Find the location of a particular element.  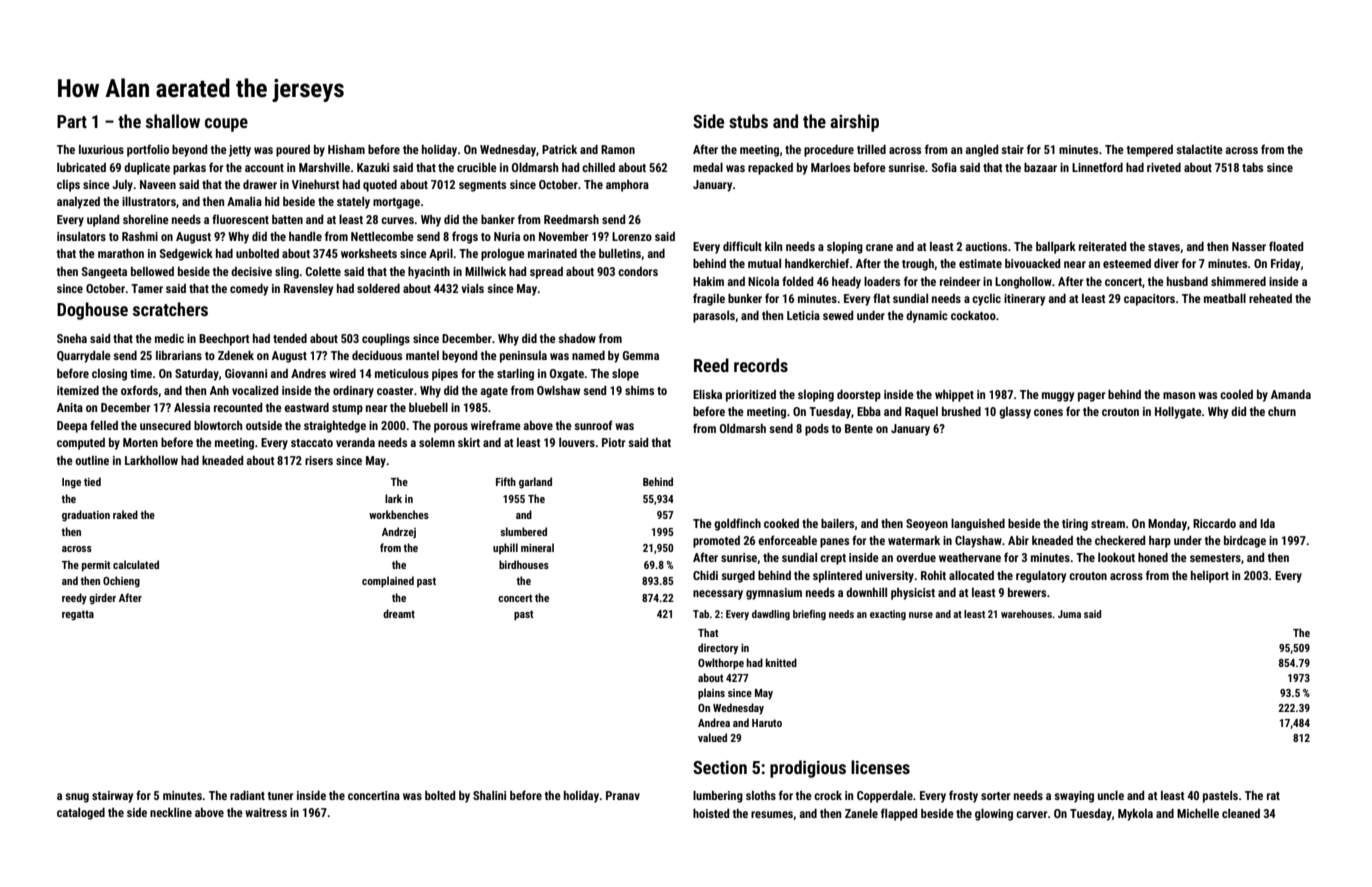

ballpark is located at coordinates (1056, 248).
